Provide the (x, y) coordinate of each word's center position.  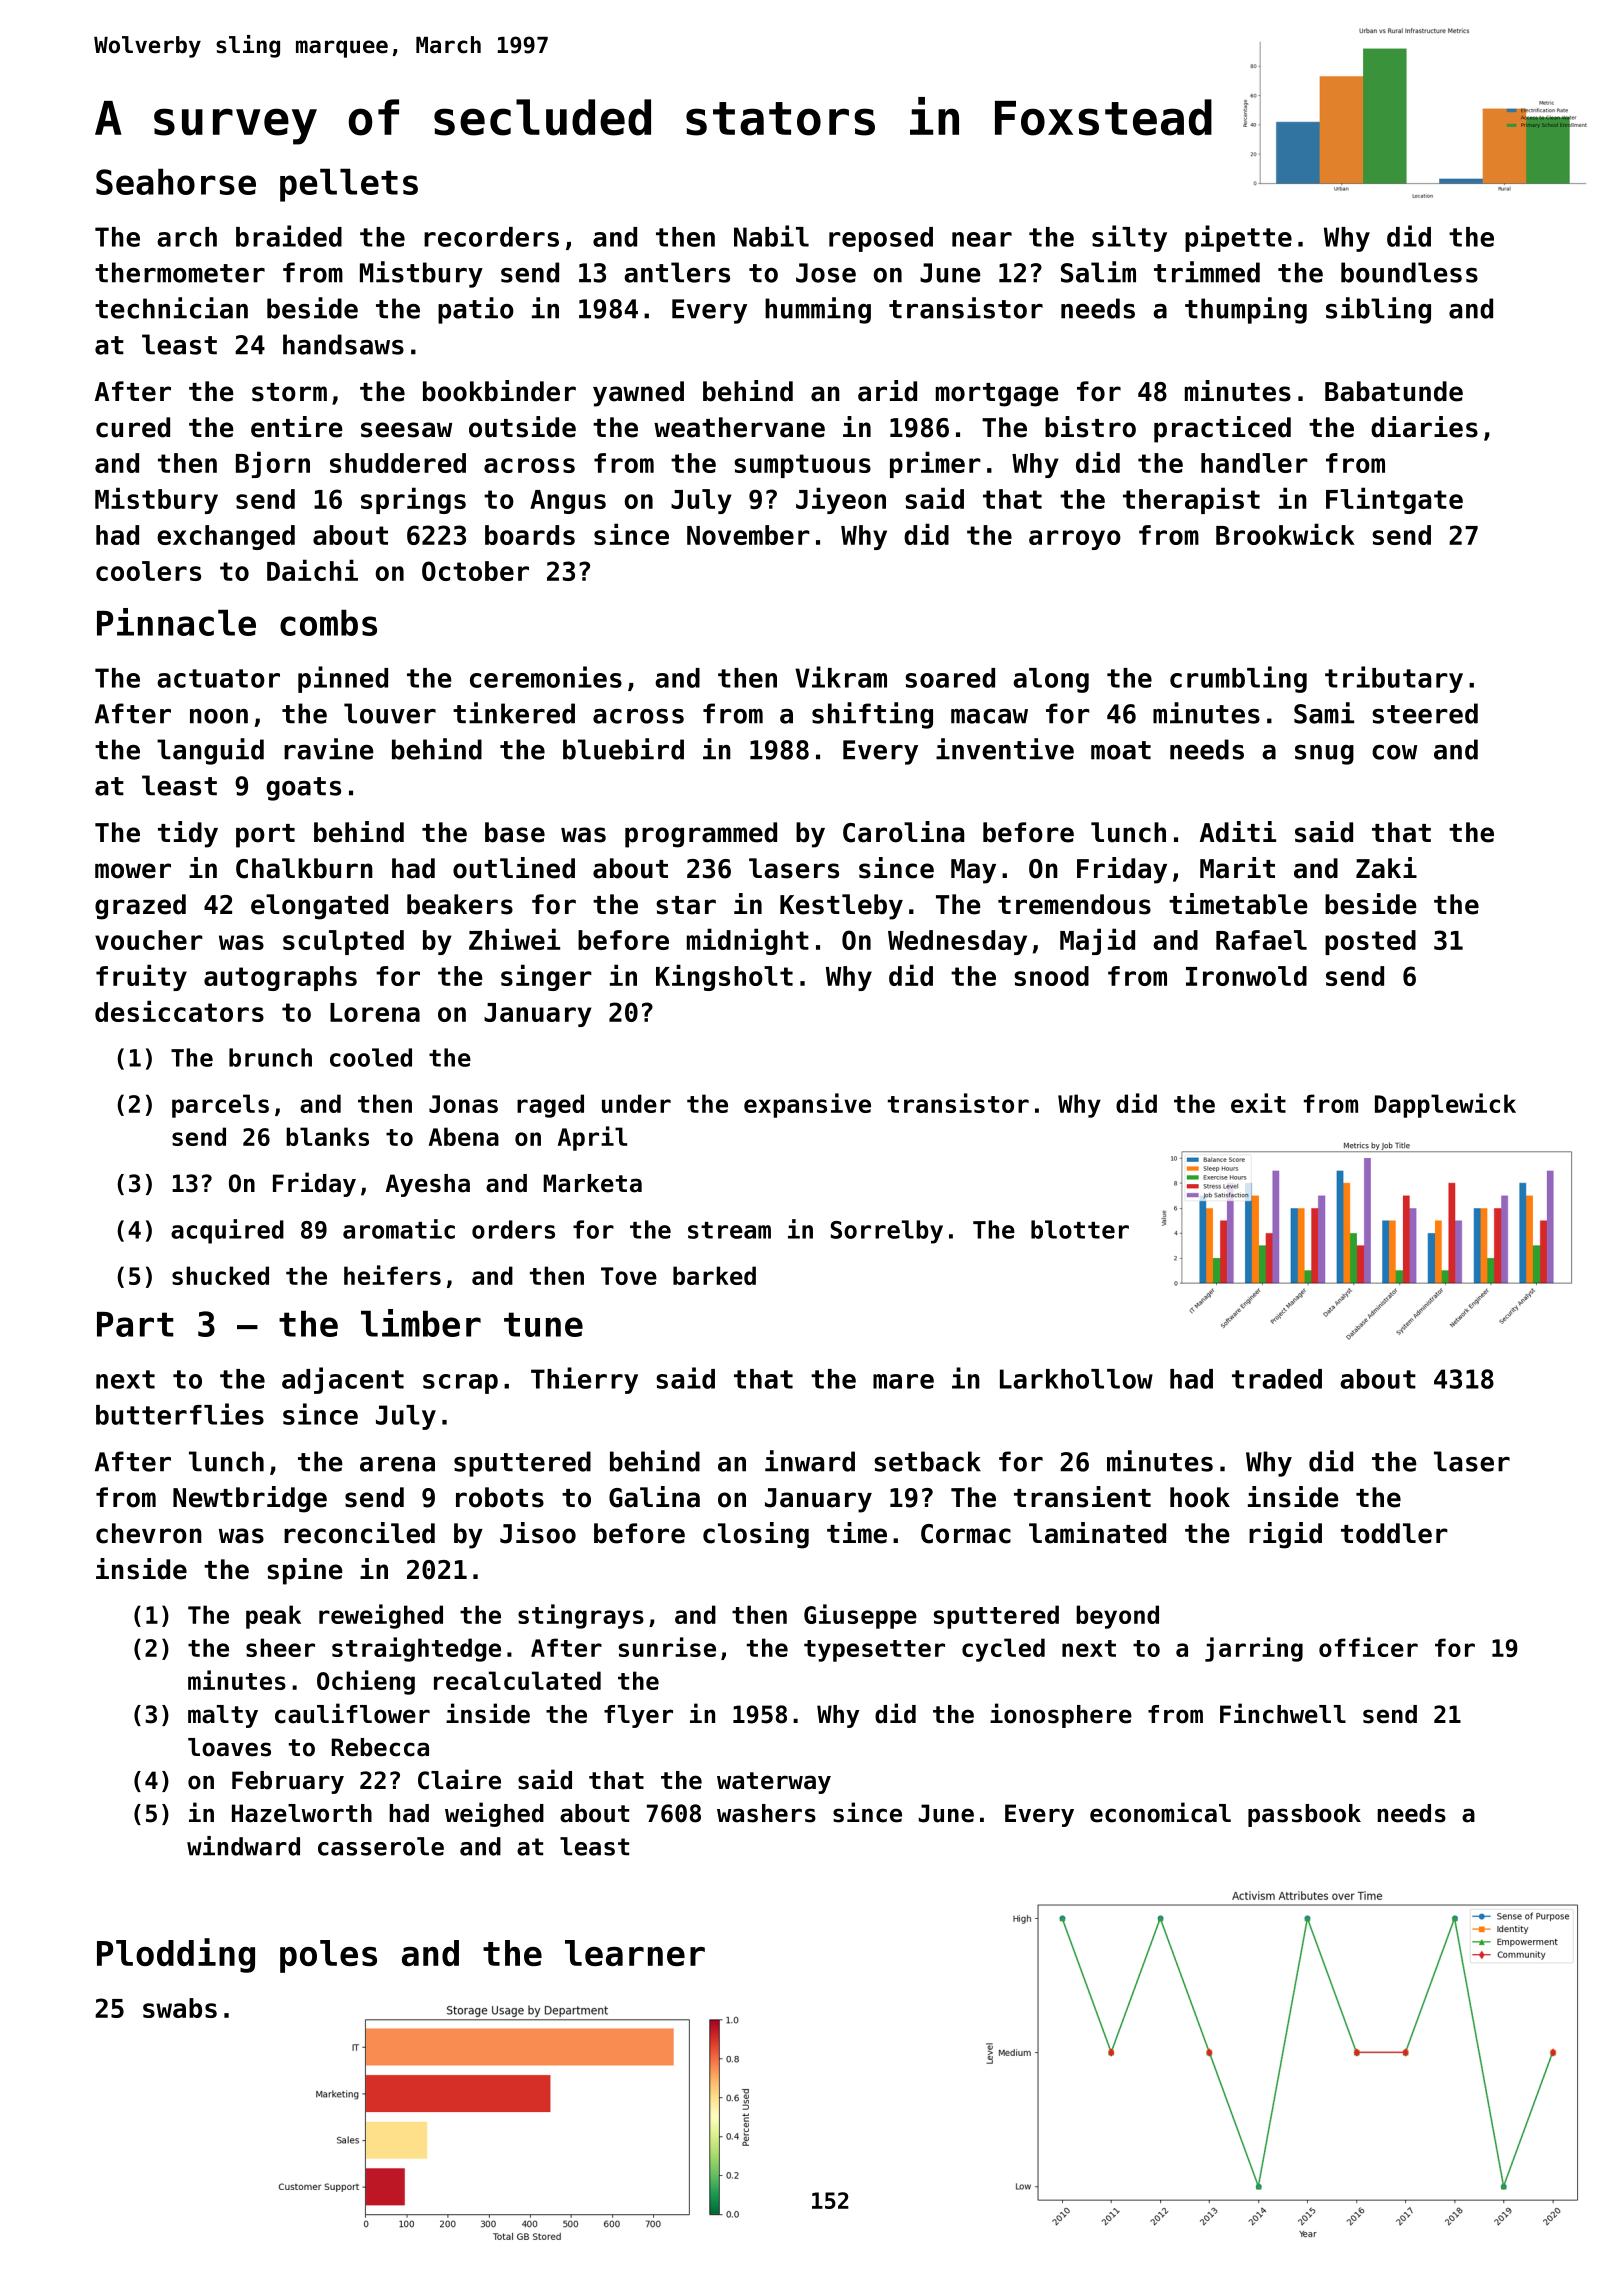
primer (935, 464)
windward (243, 1846)
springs (413, 500)
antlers (677, 272)
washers (766, 1813)
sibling (1378, 310)
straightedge (416, 1649)
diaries (1424, 427)
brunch (270, 1057)
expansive (807, 1105)
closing (756, 1535)
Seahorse (176, 181)
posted (1370, 942)
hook (1200, 1497)
